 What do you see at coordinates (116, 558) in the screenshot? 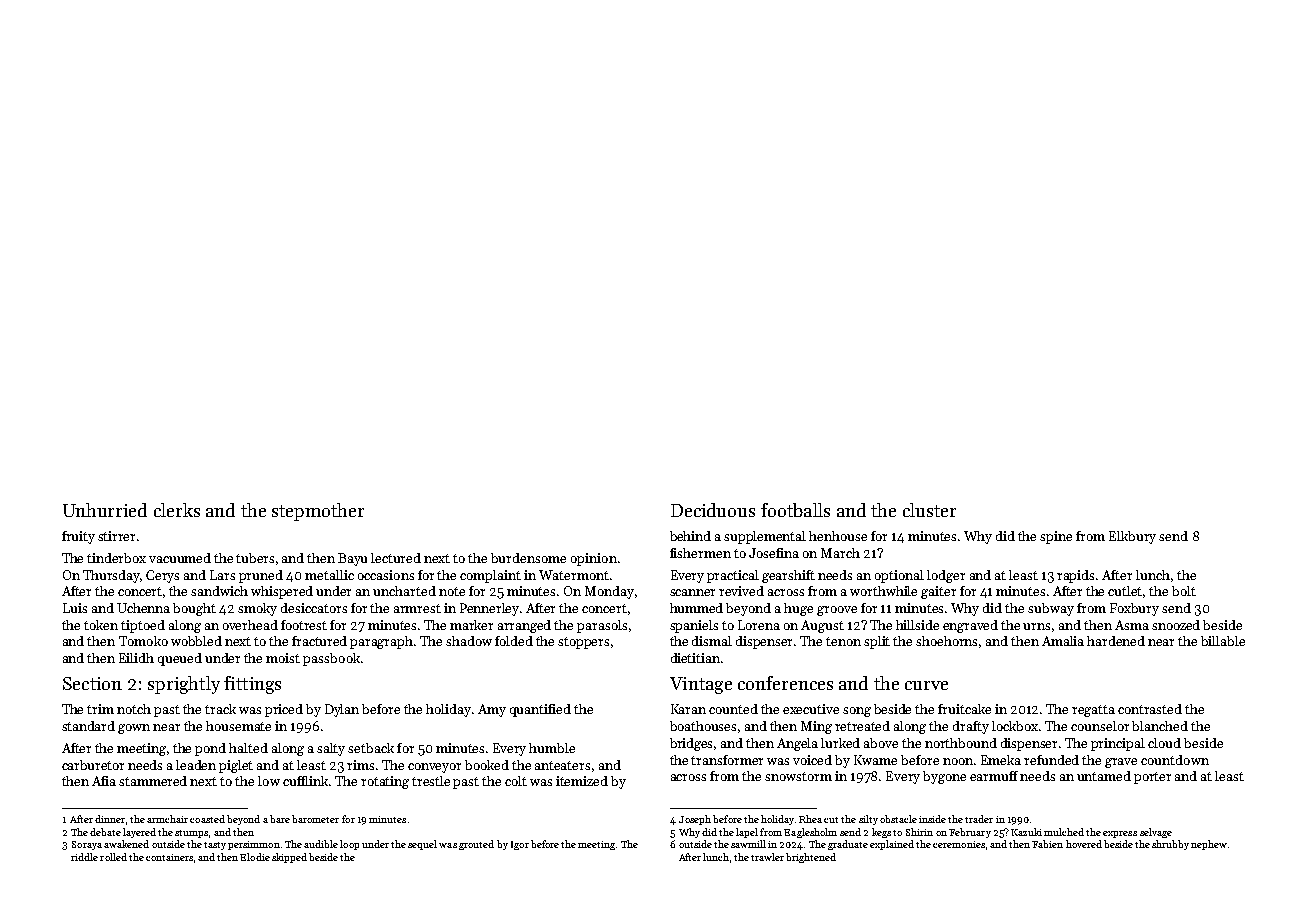
I see `tinderbox` at bounding box center [116, 558].
